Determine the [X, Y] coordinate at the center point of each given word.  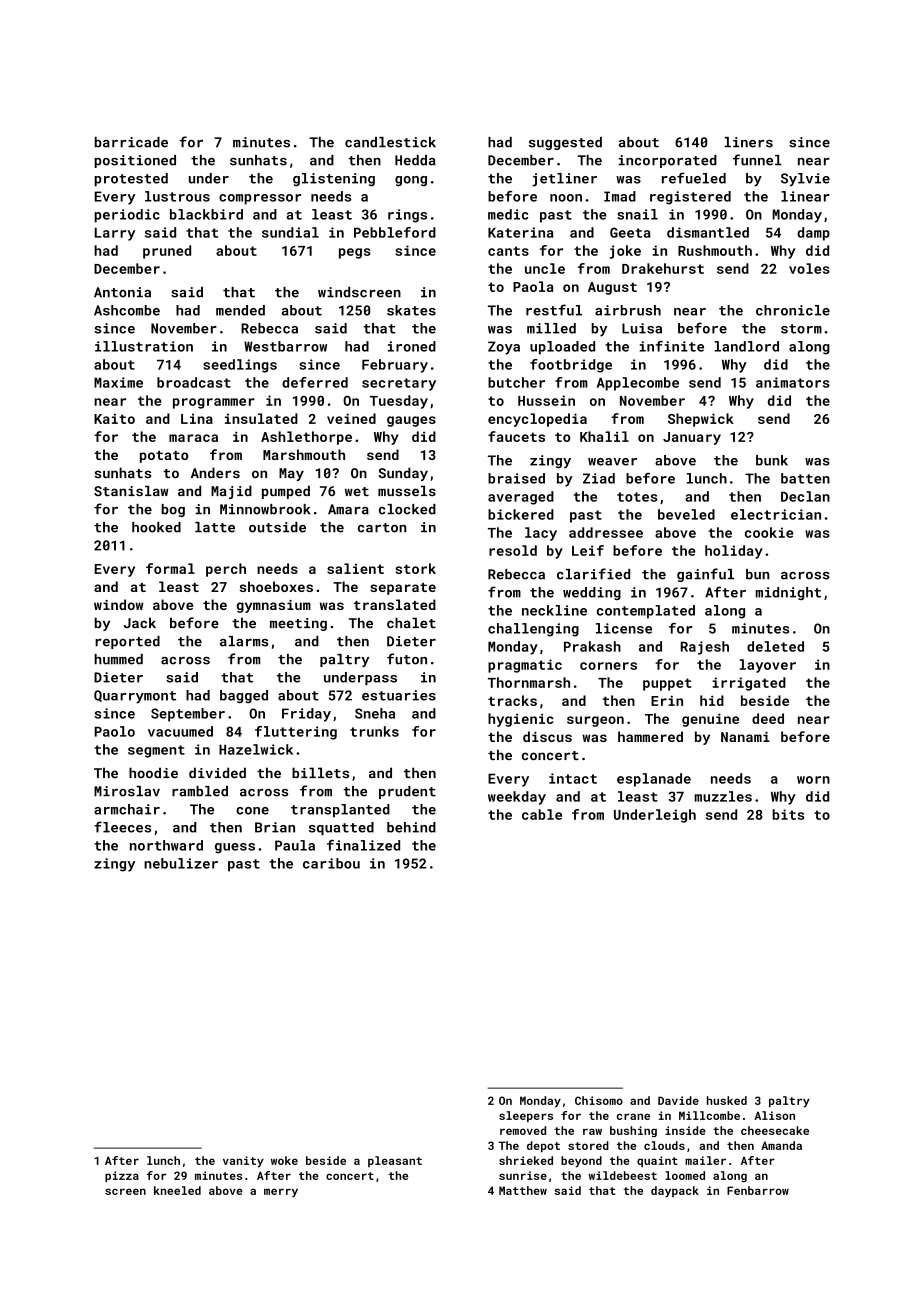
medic [508, 214]
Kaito [114, 418]
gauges [411, 421]
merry [281, 1193]
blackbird [206, 214]
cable [542, 814]
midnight [788, 593]
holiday [734, 552]
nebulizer [181, 863]
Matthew [523, 1190]
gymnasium [274, 606]
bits [788, 814]
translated [395, 604]
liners [748, 142]
